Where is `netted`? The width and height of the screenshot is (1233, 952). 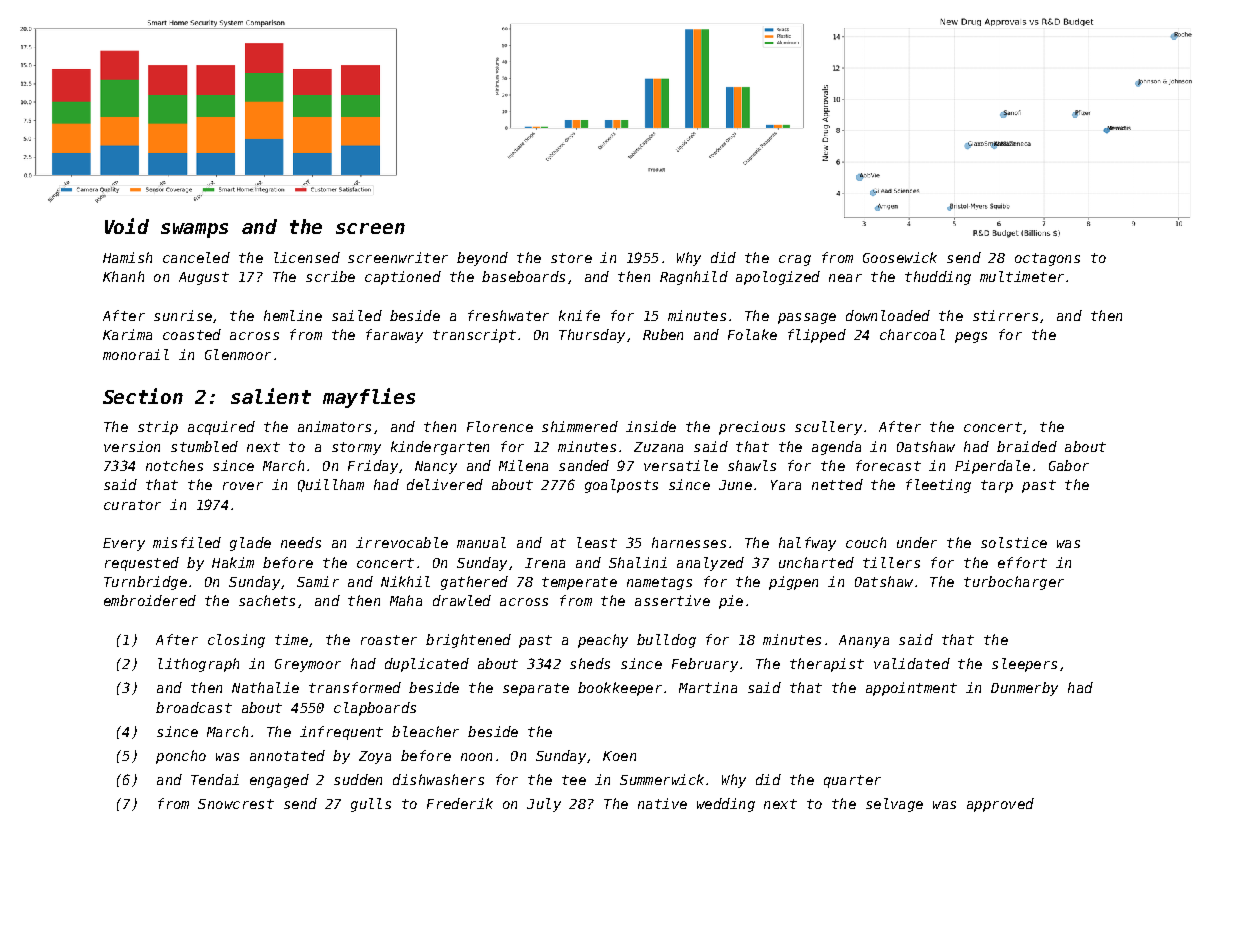 netted is located at coordinates (837, 484).
